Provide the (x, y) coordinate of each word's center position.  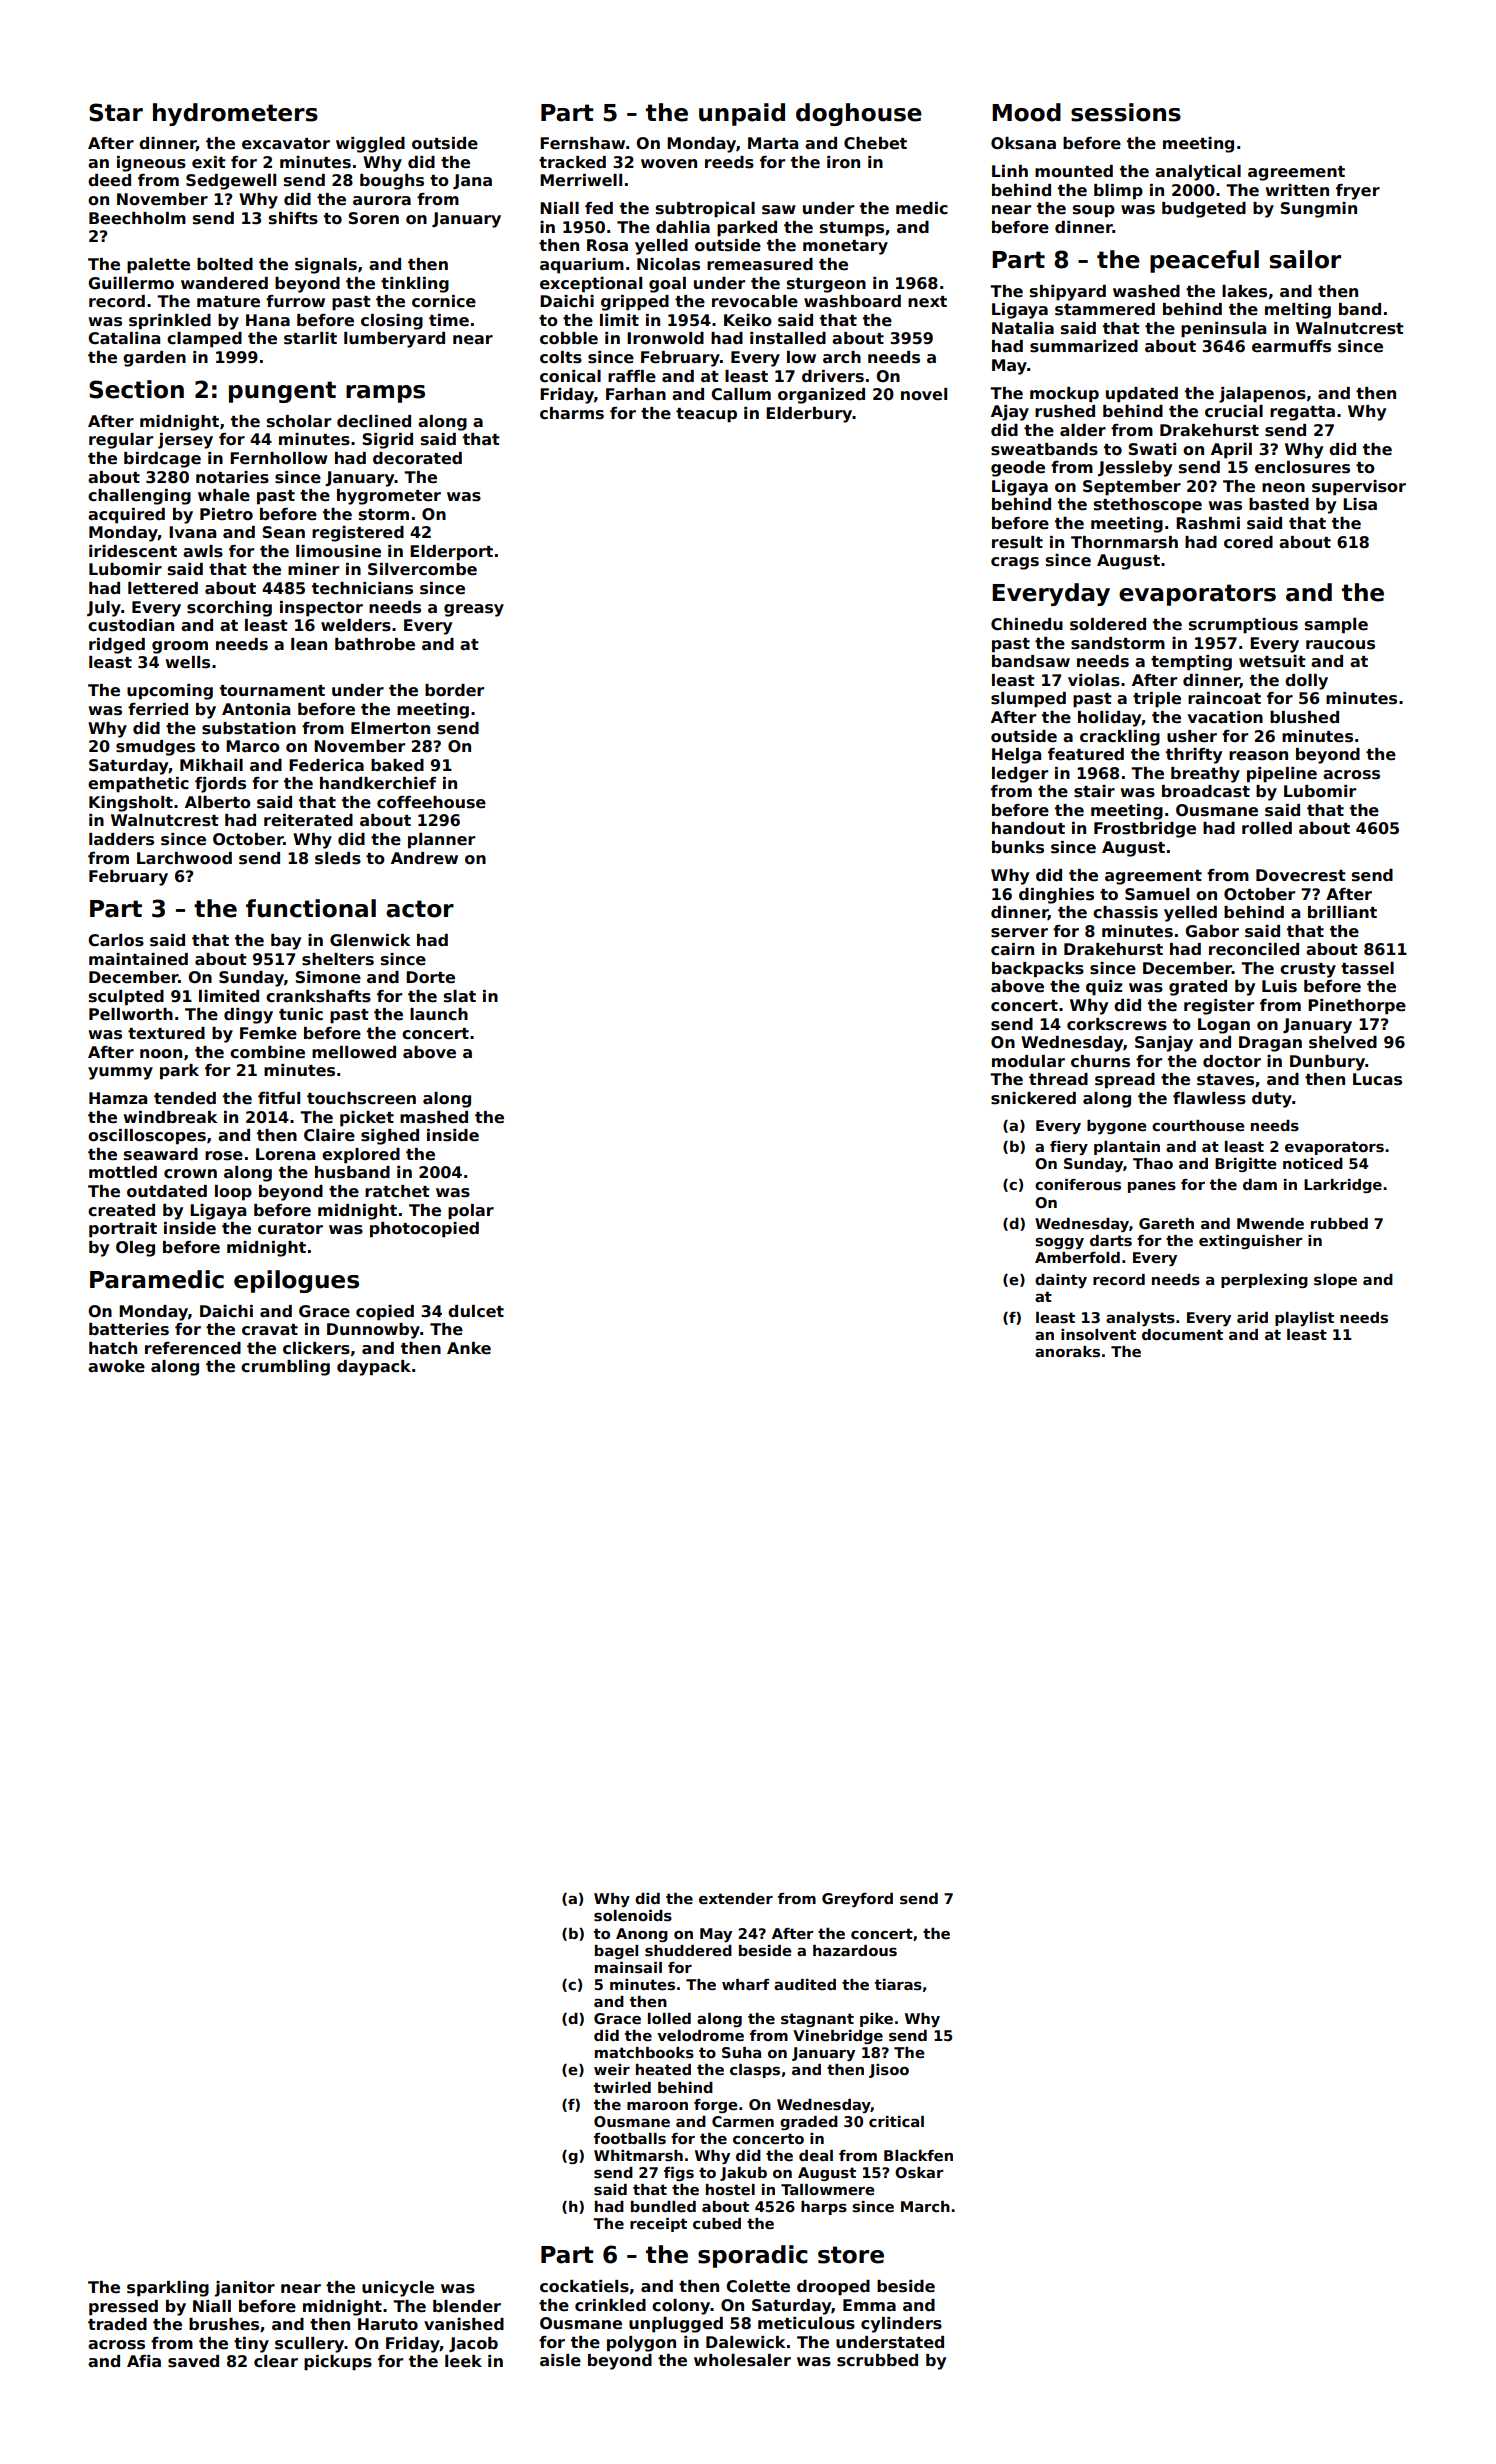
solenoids (633, 1916)
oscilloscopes (147, 1137)
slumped (1028, 700)
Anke (469, 1348)
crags (1015, 563)
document (1182, 1334)
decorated (417, 458)
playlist (1304, 1319)
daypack (374, 1368)
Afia (144, 2361)
